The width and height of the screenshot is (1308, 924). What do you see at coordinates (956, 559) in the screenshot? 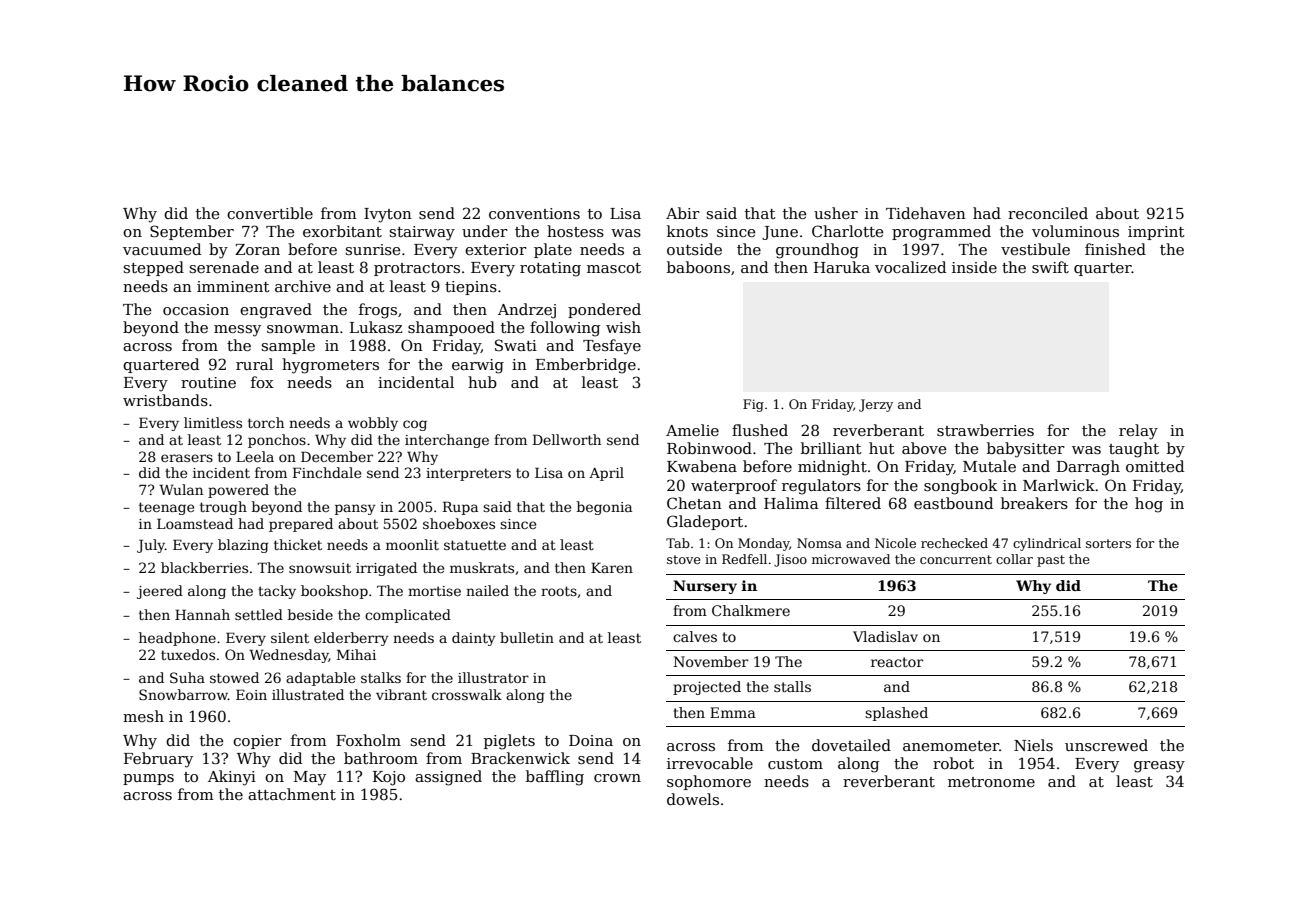
I see `concurrent` at bounding box center [956, 559].
